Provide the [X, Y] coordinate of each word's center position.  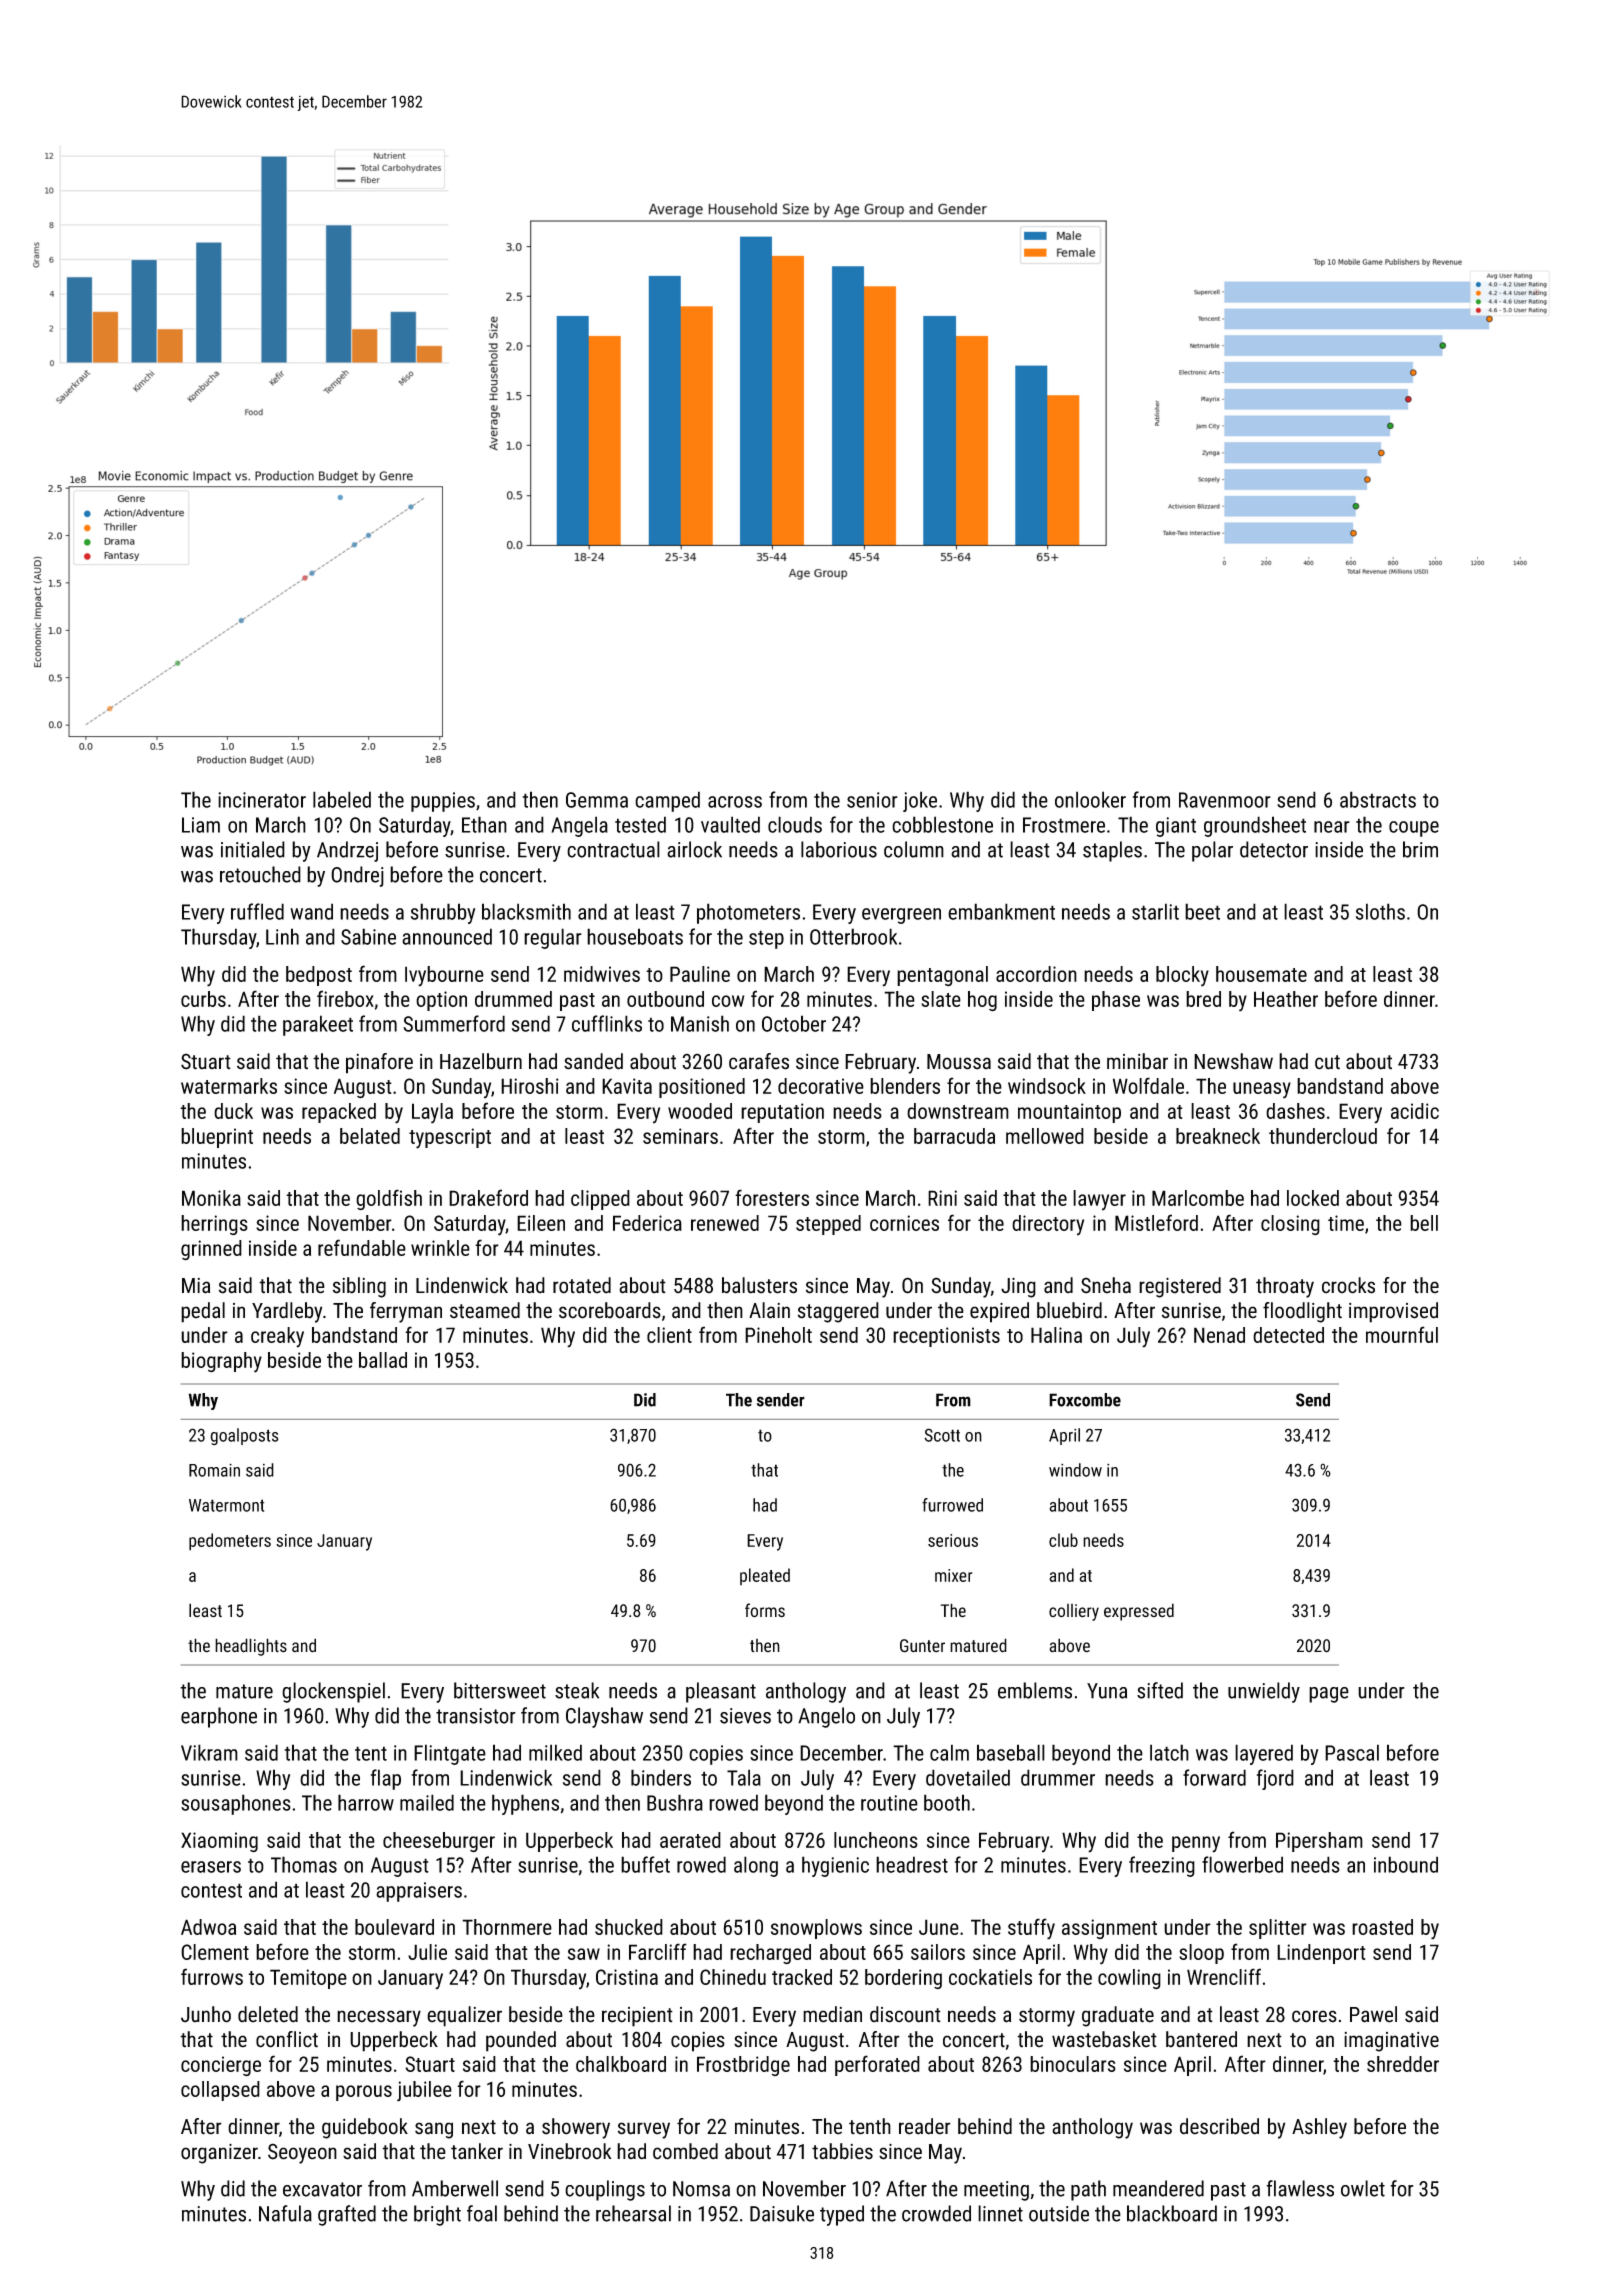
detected [1288, 1335]
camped [667, 801]
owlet [1363, 2188]
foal [482, 2213]
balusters [759, 1285]
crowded [936, 2213]
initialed [253, 849]
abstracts [1378, 799]
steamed [485, 1310]
